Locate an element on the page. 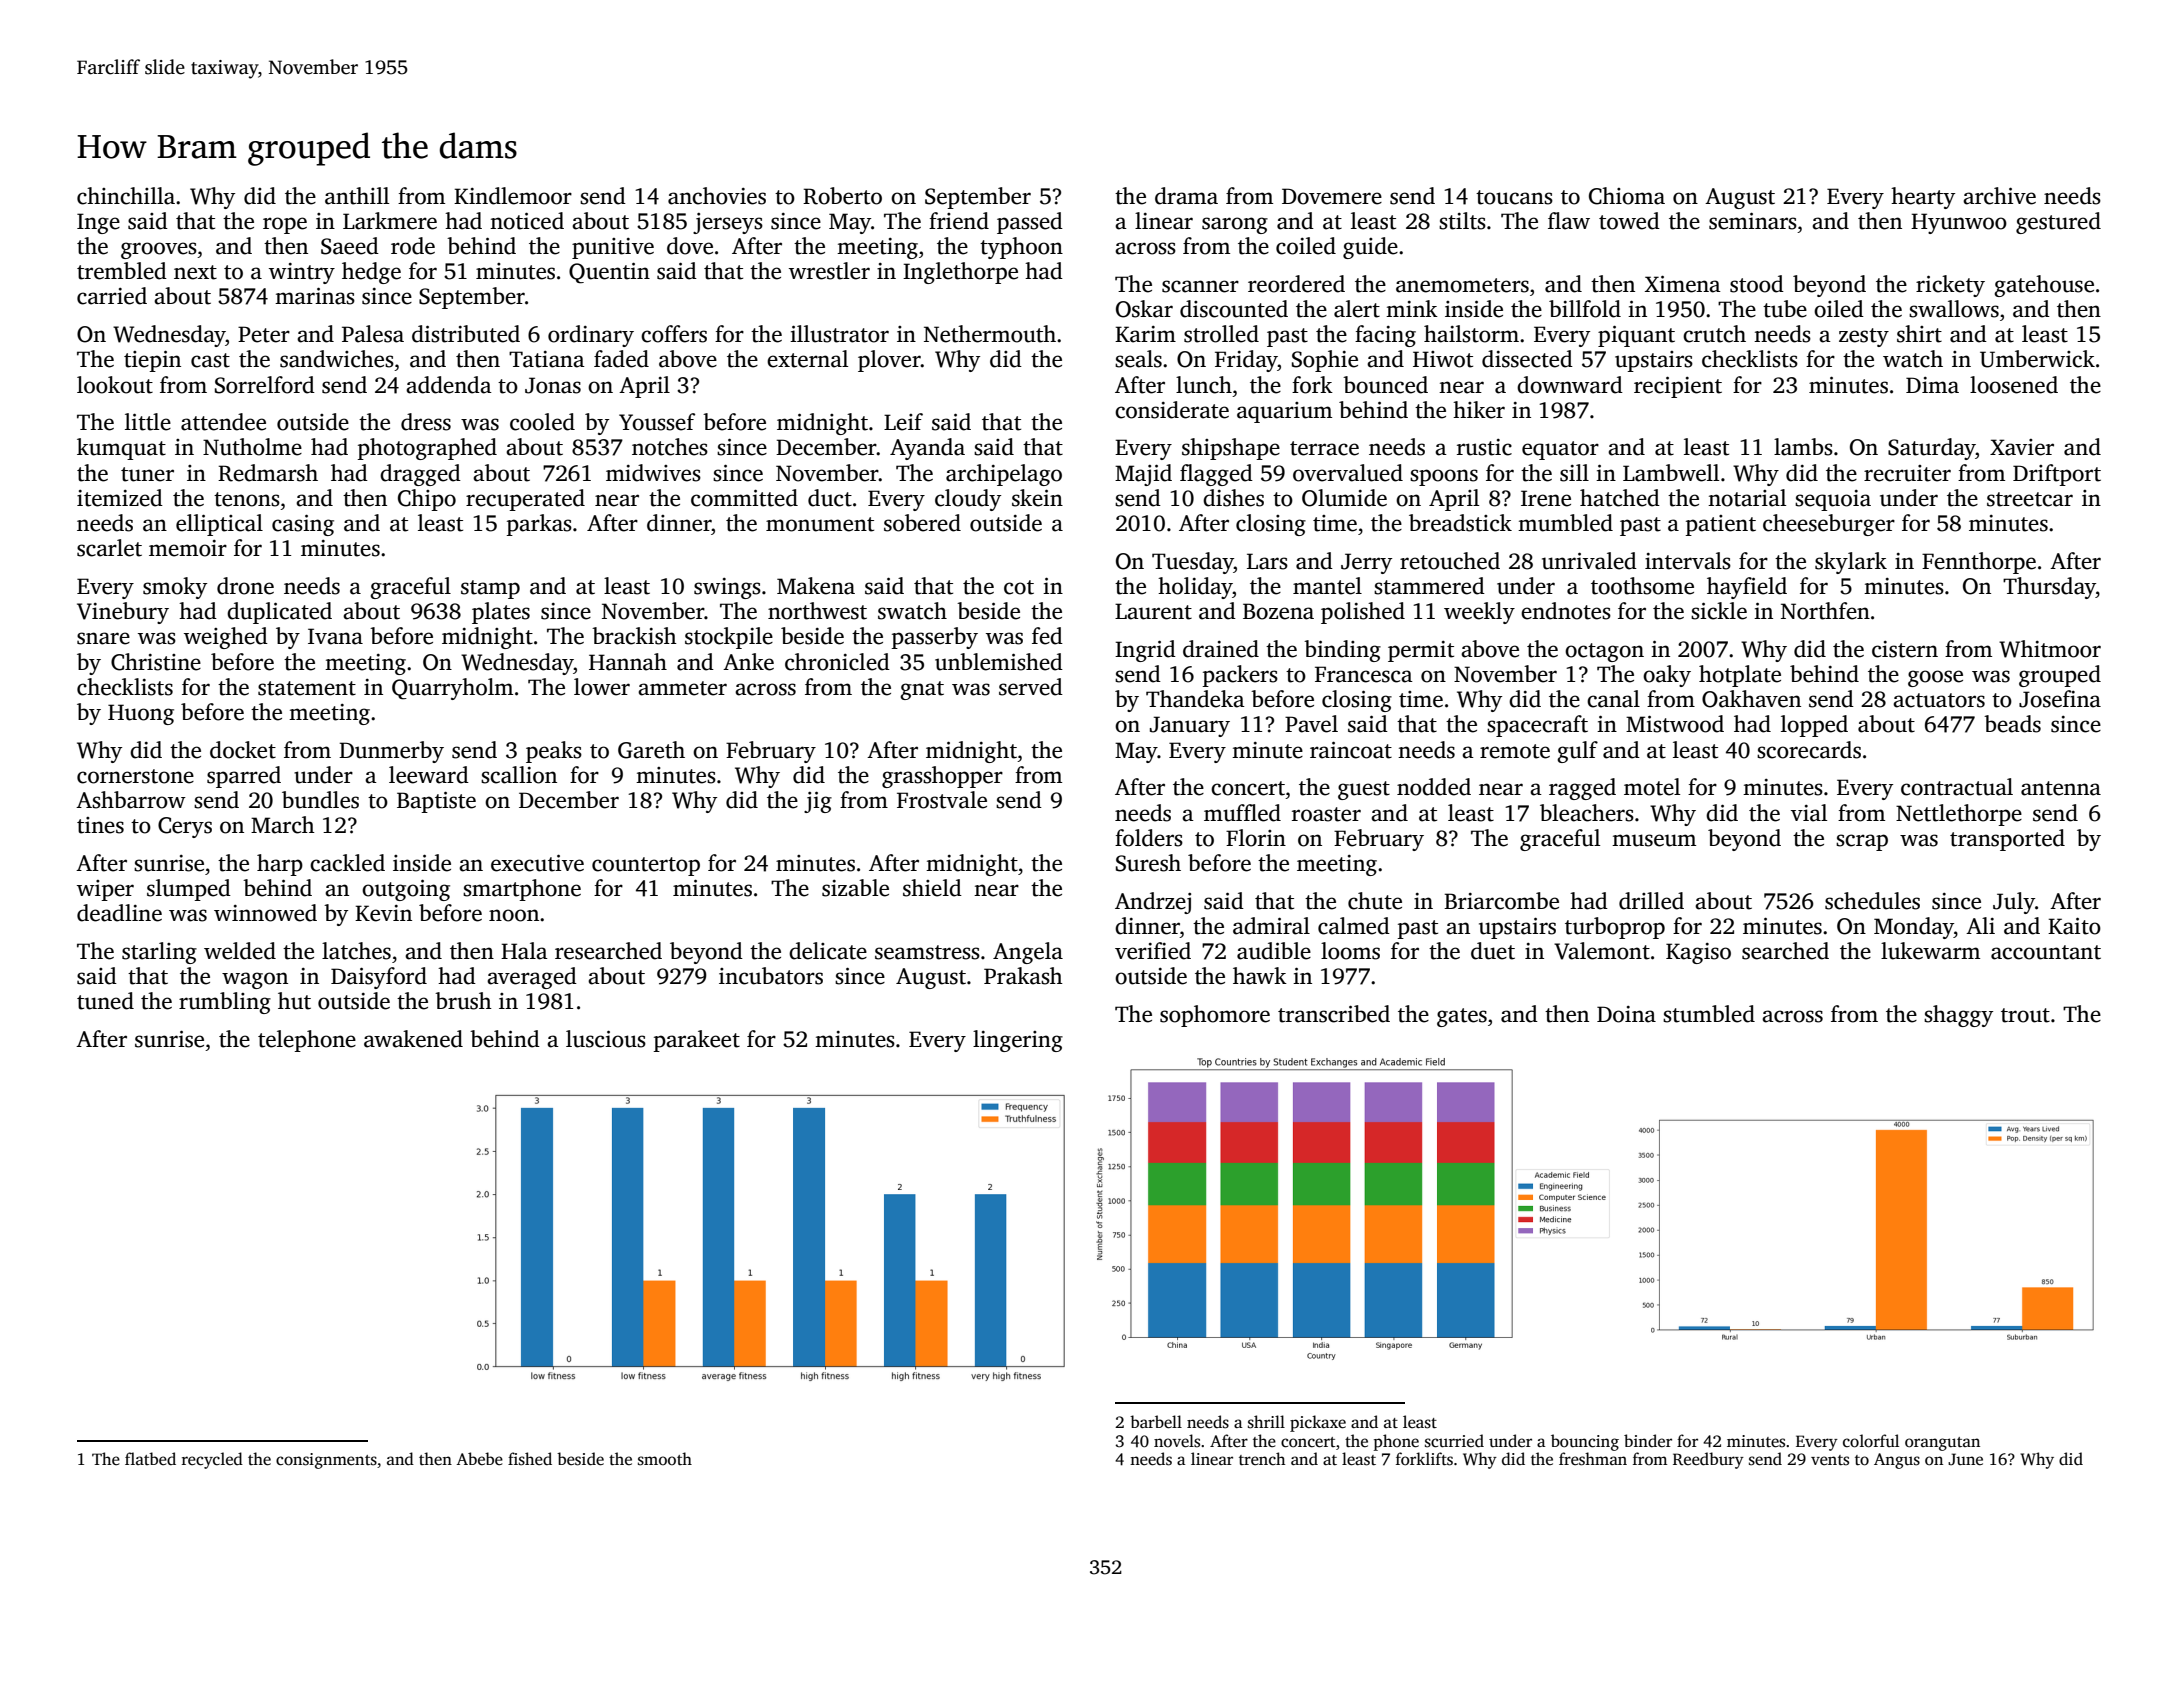  turboprop is located at coordinates (1615, 928).
